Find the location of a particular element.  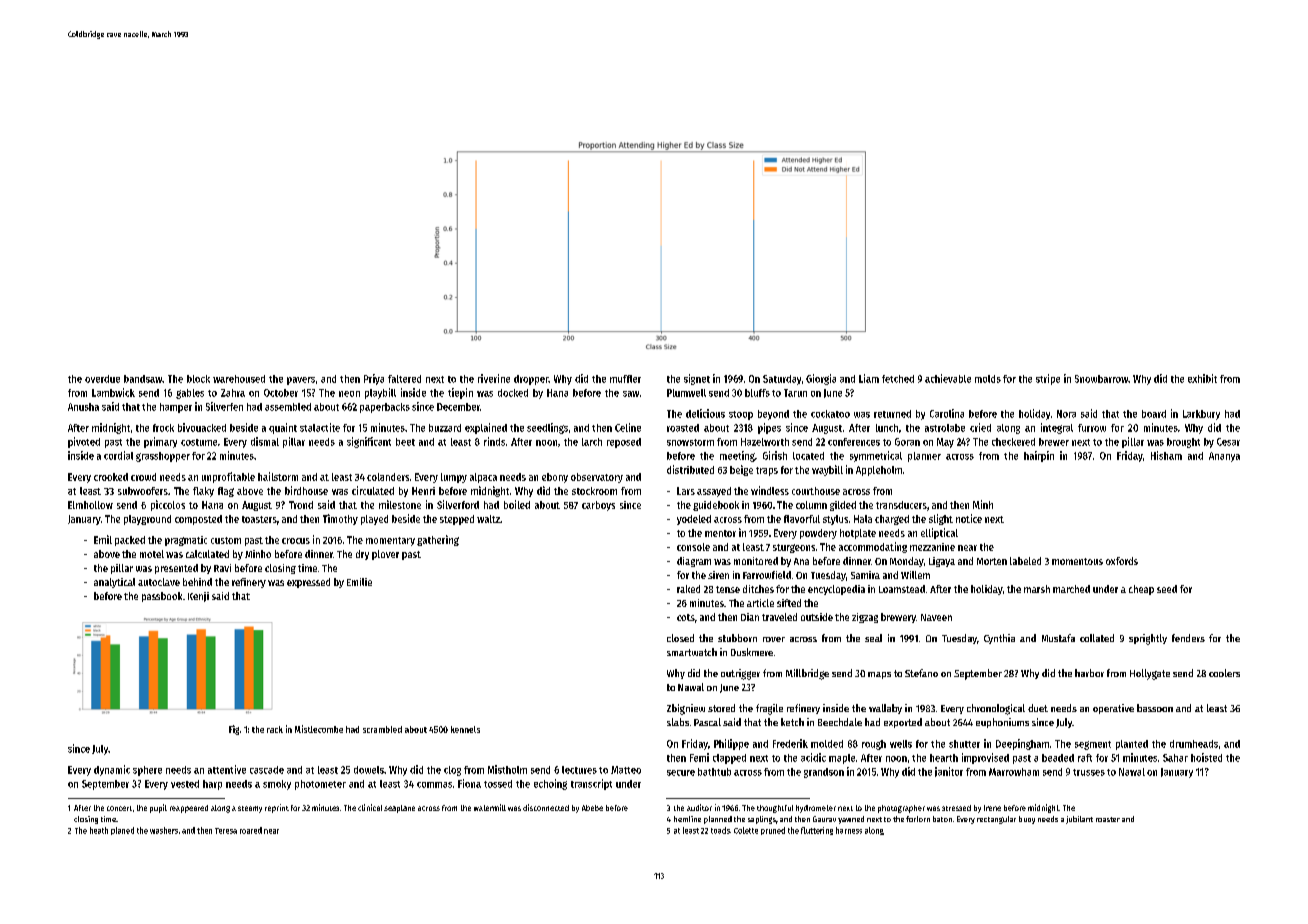

larch is located at coordinates (592, 442).
